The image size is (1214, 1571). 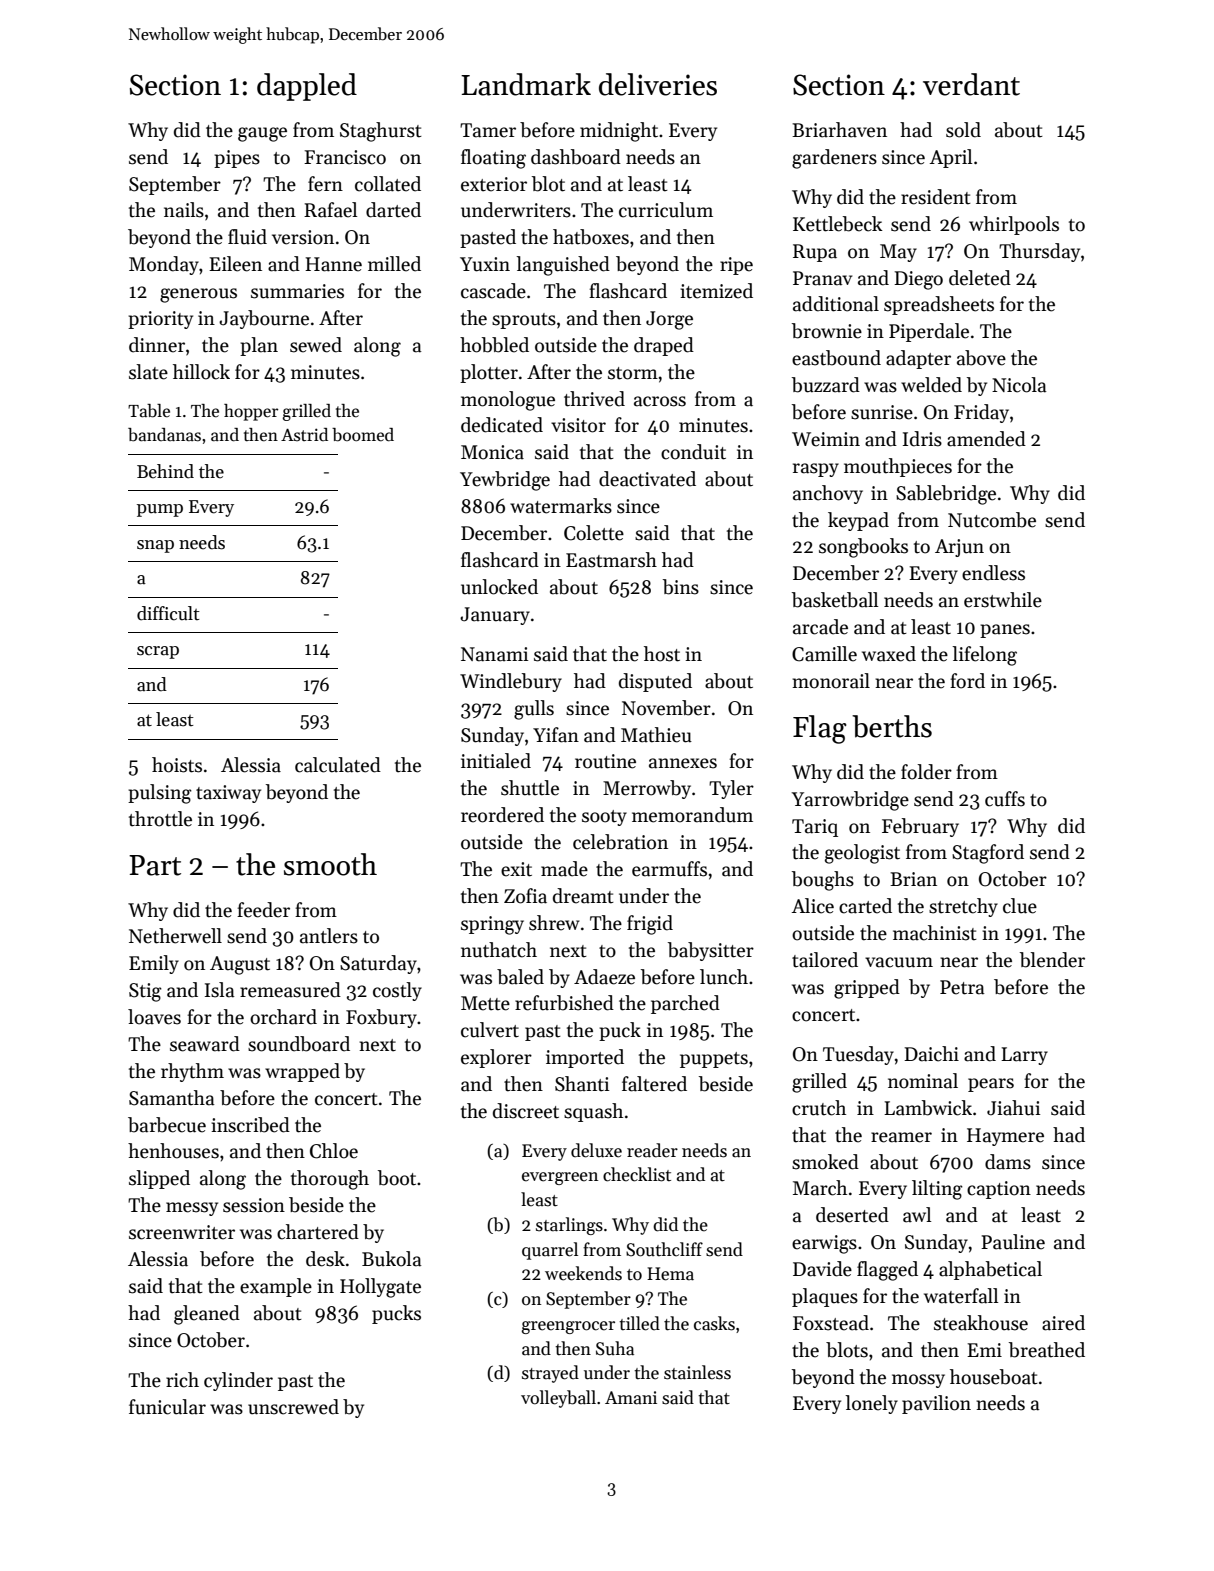 I want to click on unscrewed, so click(x=293, y=1407).
